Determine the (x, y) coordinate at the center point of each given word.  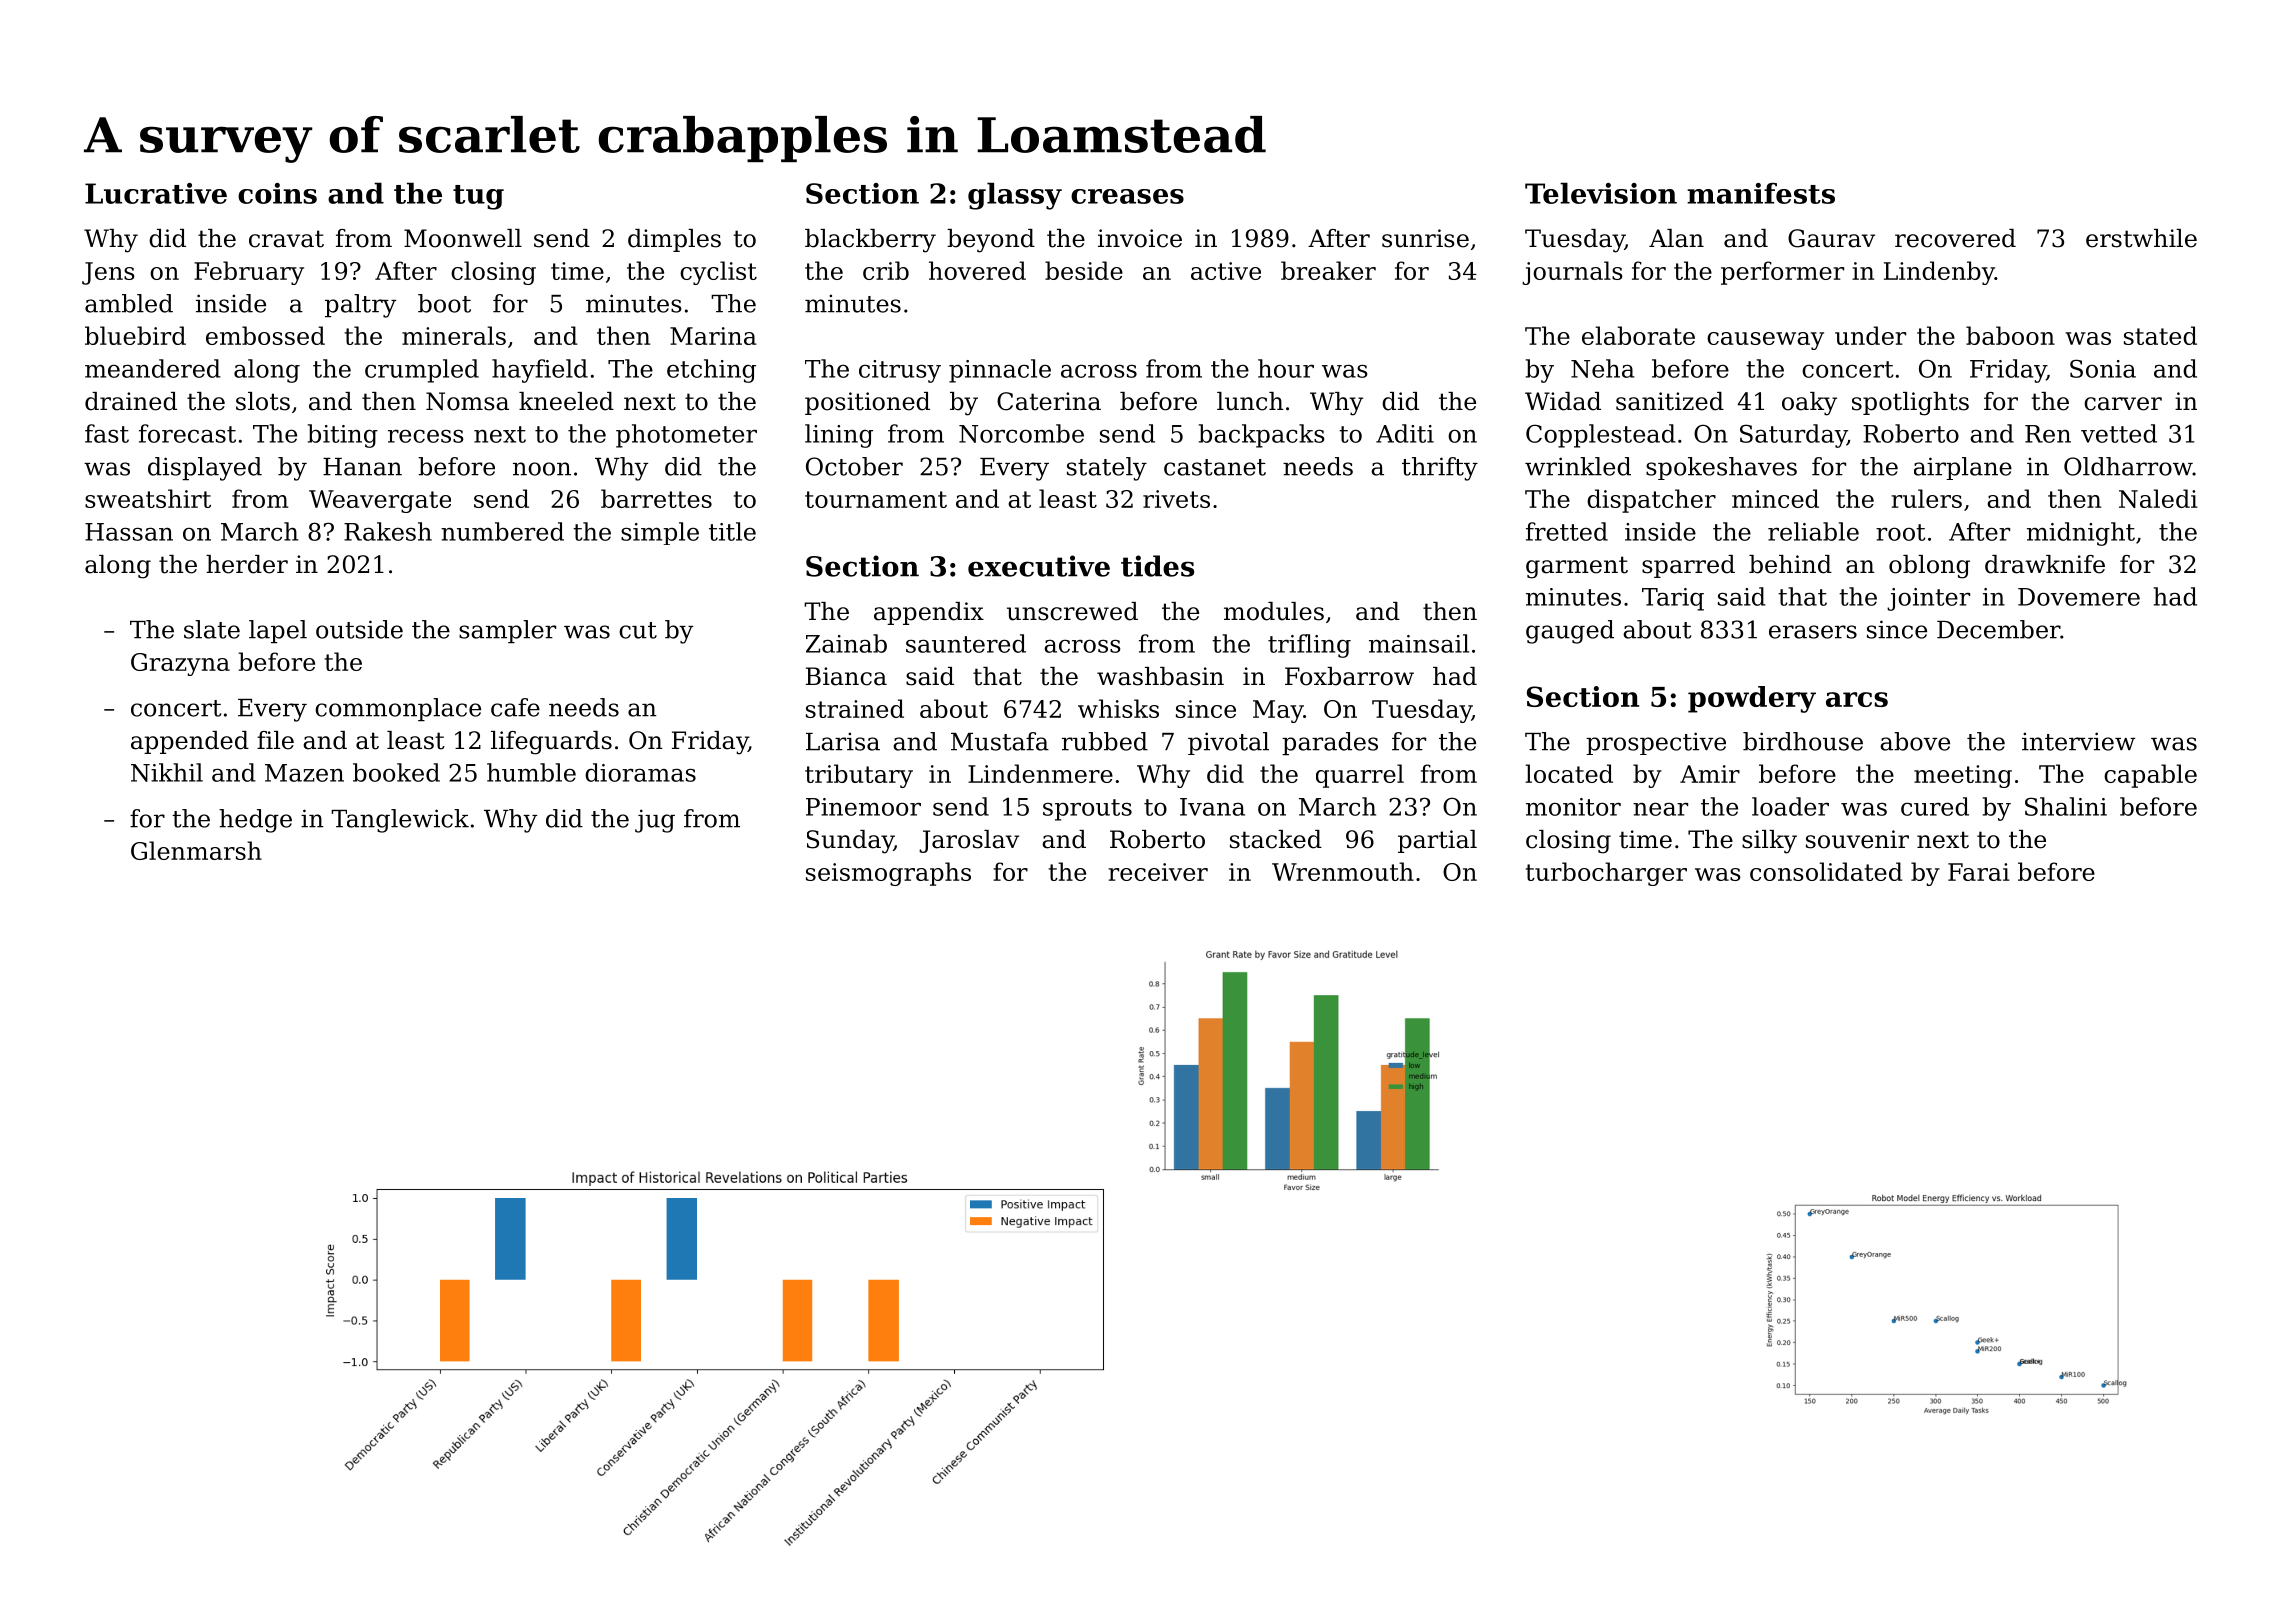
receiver (1158, 872)
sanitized (1670, 401)
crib (886, 270)
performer (1782, 273)
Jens (108, 273)
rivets (1176, 499)
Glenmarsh (196, 850)
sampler (507, 631)
